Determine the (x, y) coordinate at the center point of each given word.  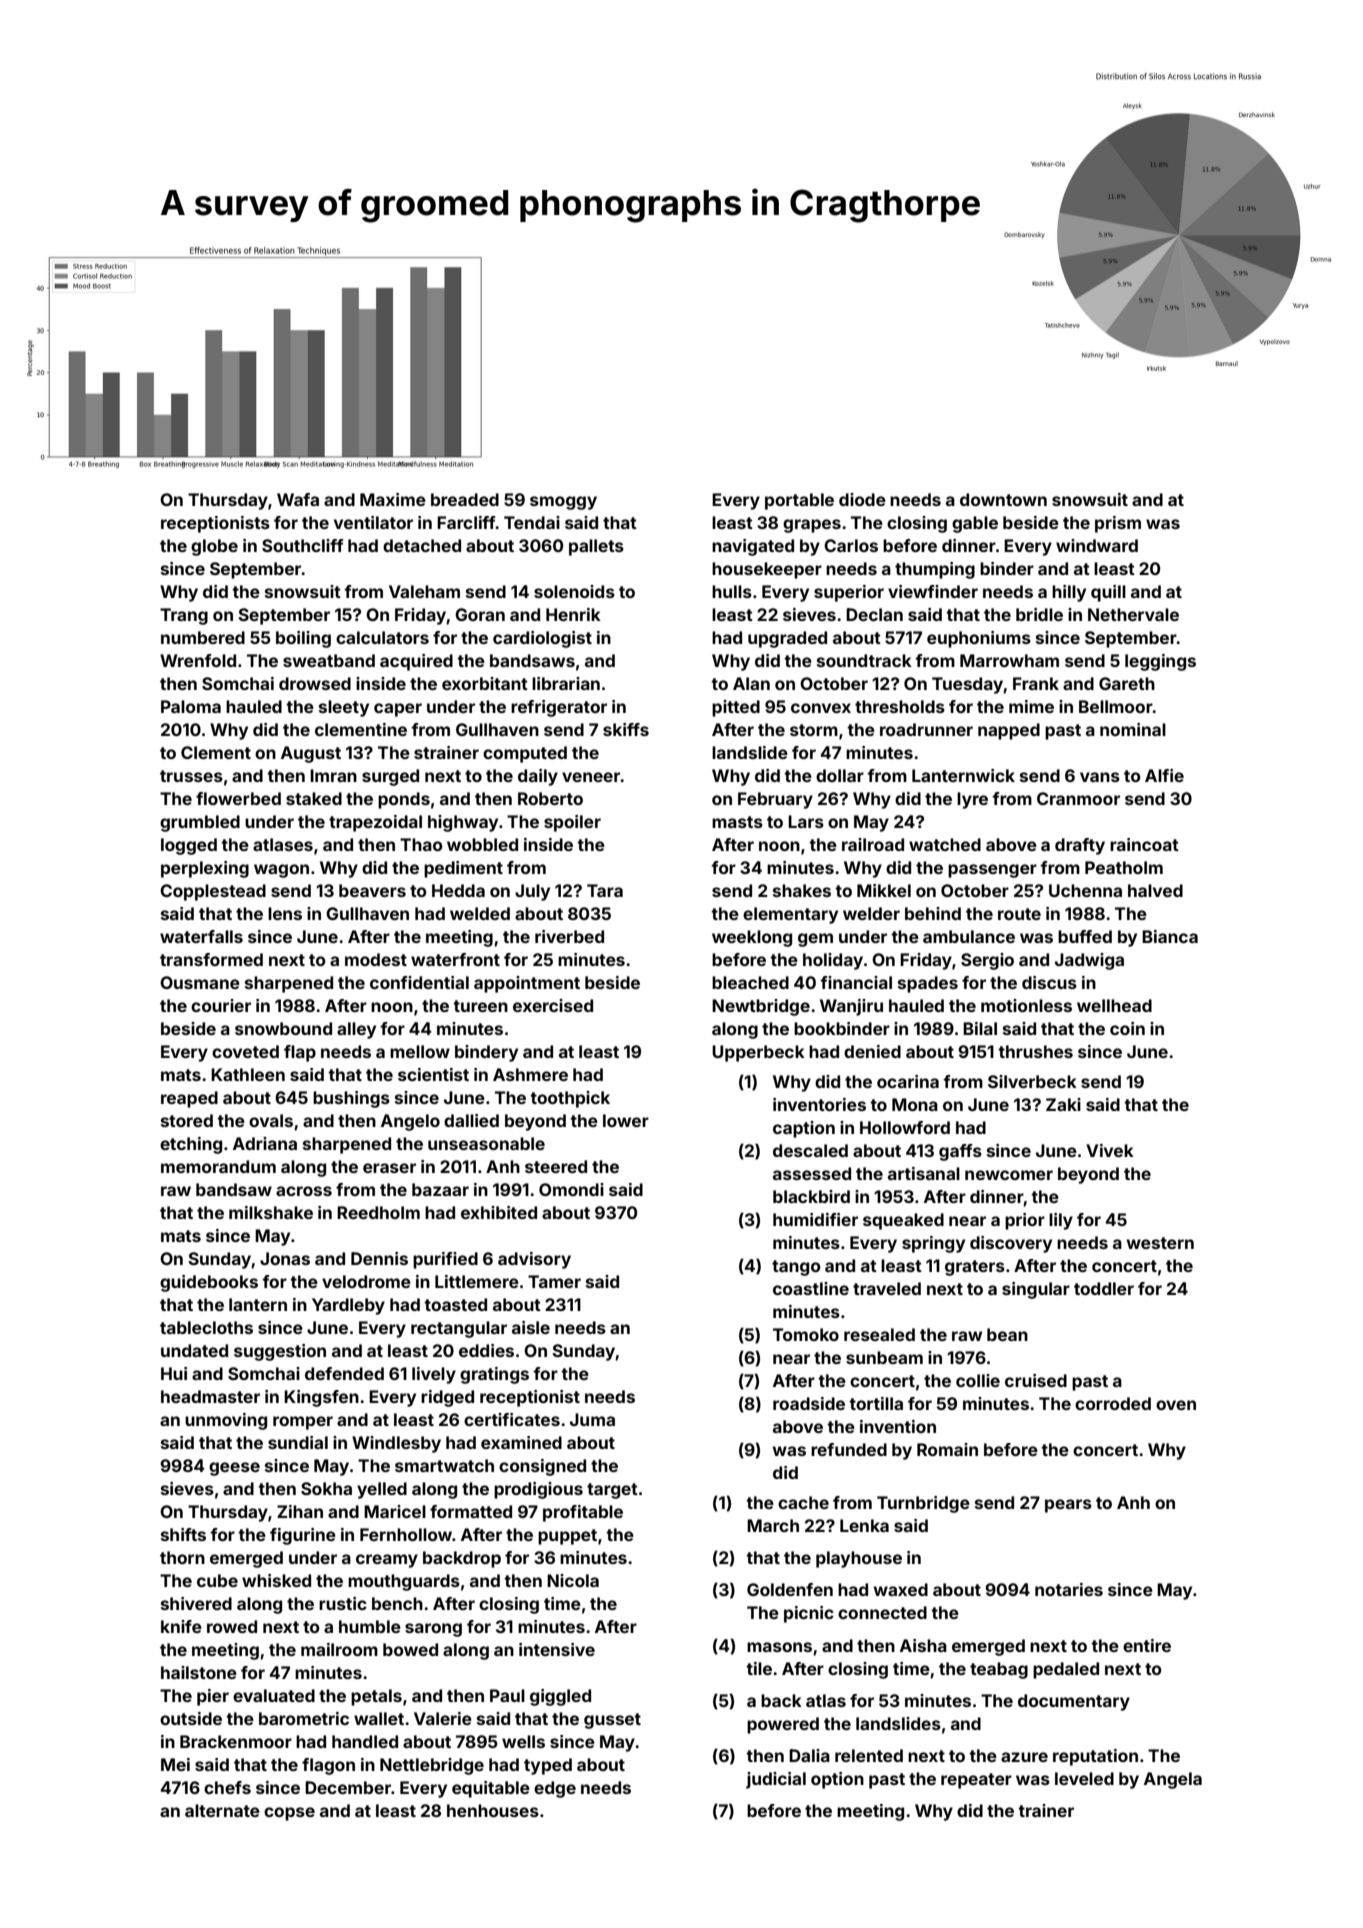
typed (548, 1766)
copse (289, 1814)
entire (1147, 1645)
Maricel (395, 1511)
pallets (596, 547)
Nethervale (1133, 614)
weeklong (752, 938)
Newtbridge (761, 1007)
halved (1155, 890)
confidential (419, 982)
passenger (992, 871)
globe (214, 547)
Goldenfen (790, 1589)
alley (356, 1030)
